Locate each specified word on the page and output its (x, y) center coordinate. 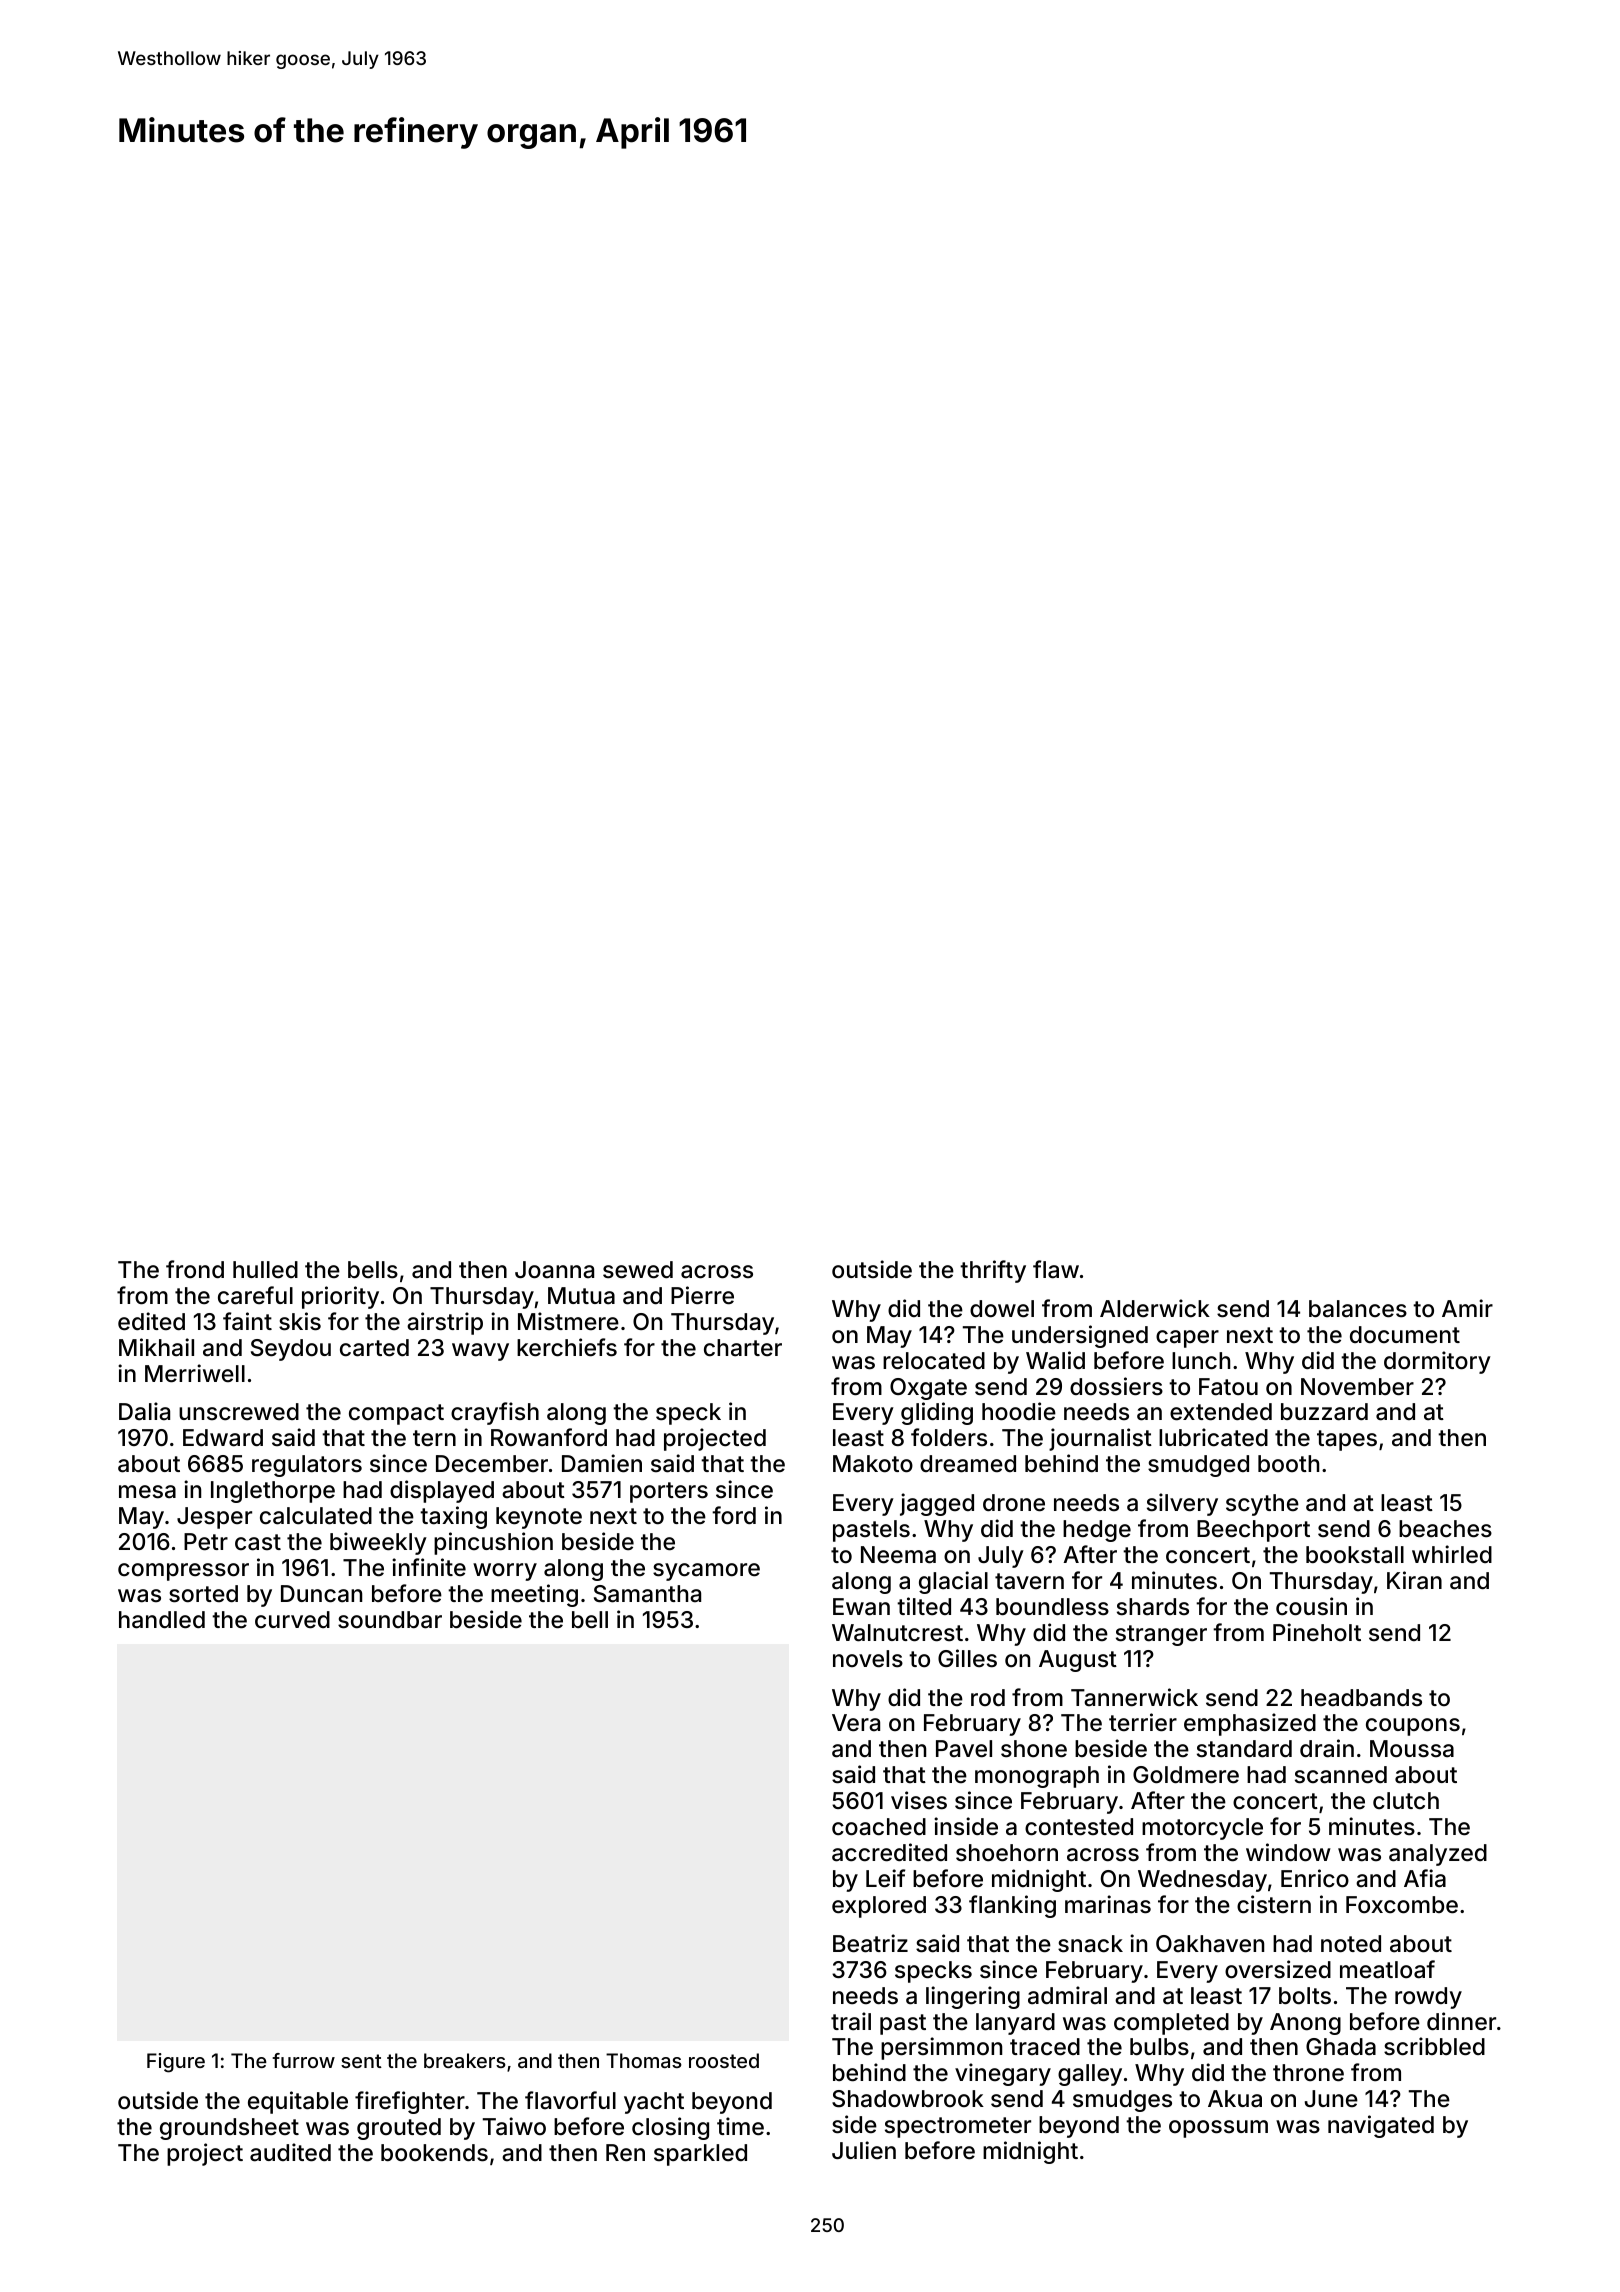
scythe (1262, 1505)
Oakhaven (1210, 1944)
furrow (303, 2060)
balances (1358, 1309)
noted (1351, 1944)
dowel (1002, 1309)
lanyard (1015, 2024)
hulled (265, 1270)
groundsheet (229, 2129)
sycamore (706, 1572)
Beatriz (870, 1943)
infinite (429, 1567)
